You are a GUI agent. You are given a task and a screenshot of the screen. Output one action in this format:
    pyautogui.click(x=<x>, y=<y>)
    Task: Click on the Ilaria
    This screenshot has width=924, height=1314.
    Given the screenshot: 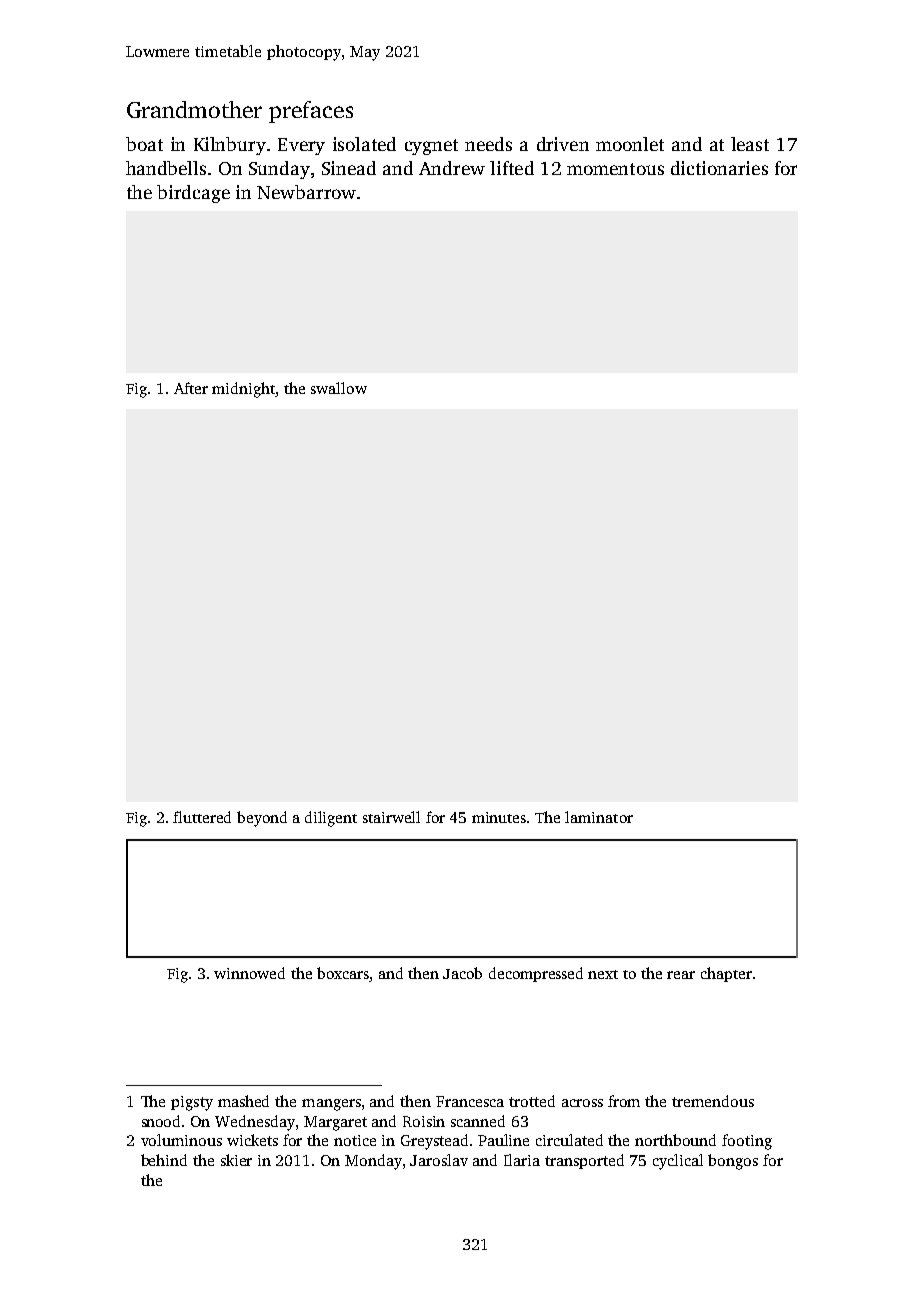 What is the action you would take?
    pyautogui.click(x=522, y=1160)
